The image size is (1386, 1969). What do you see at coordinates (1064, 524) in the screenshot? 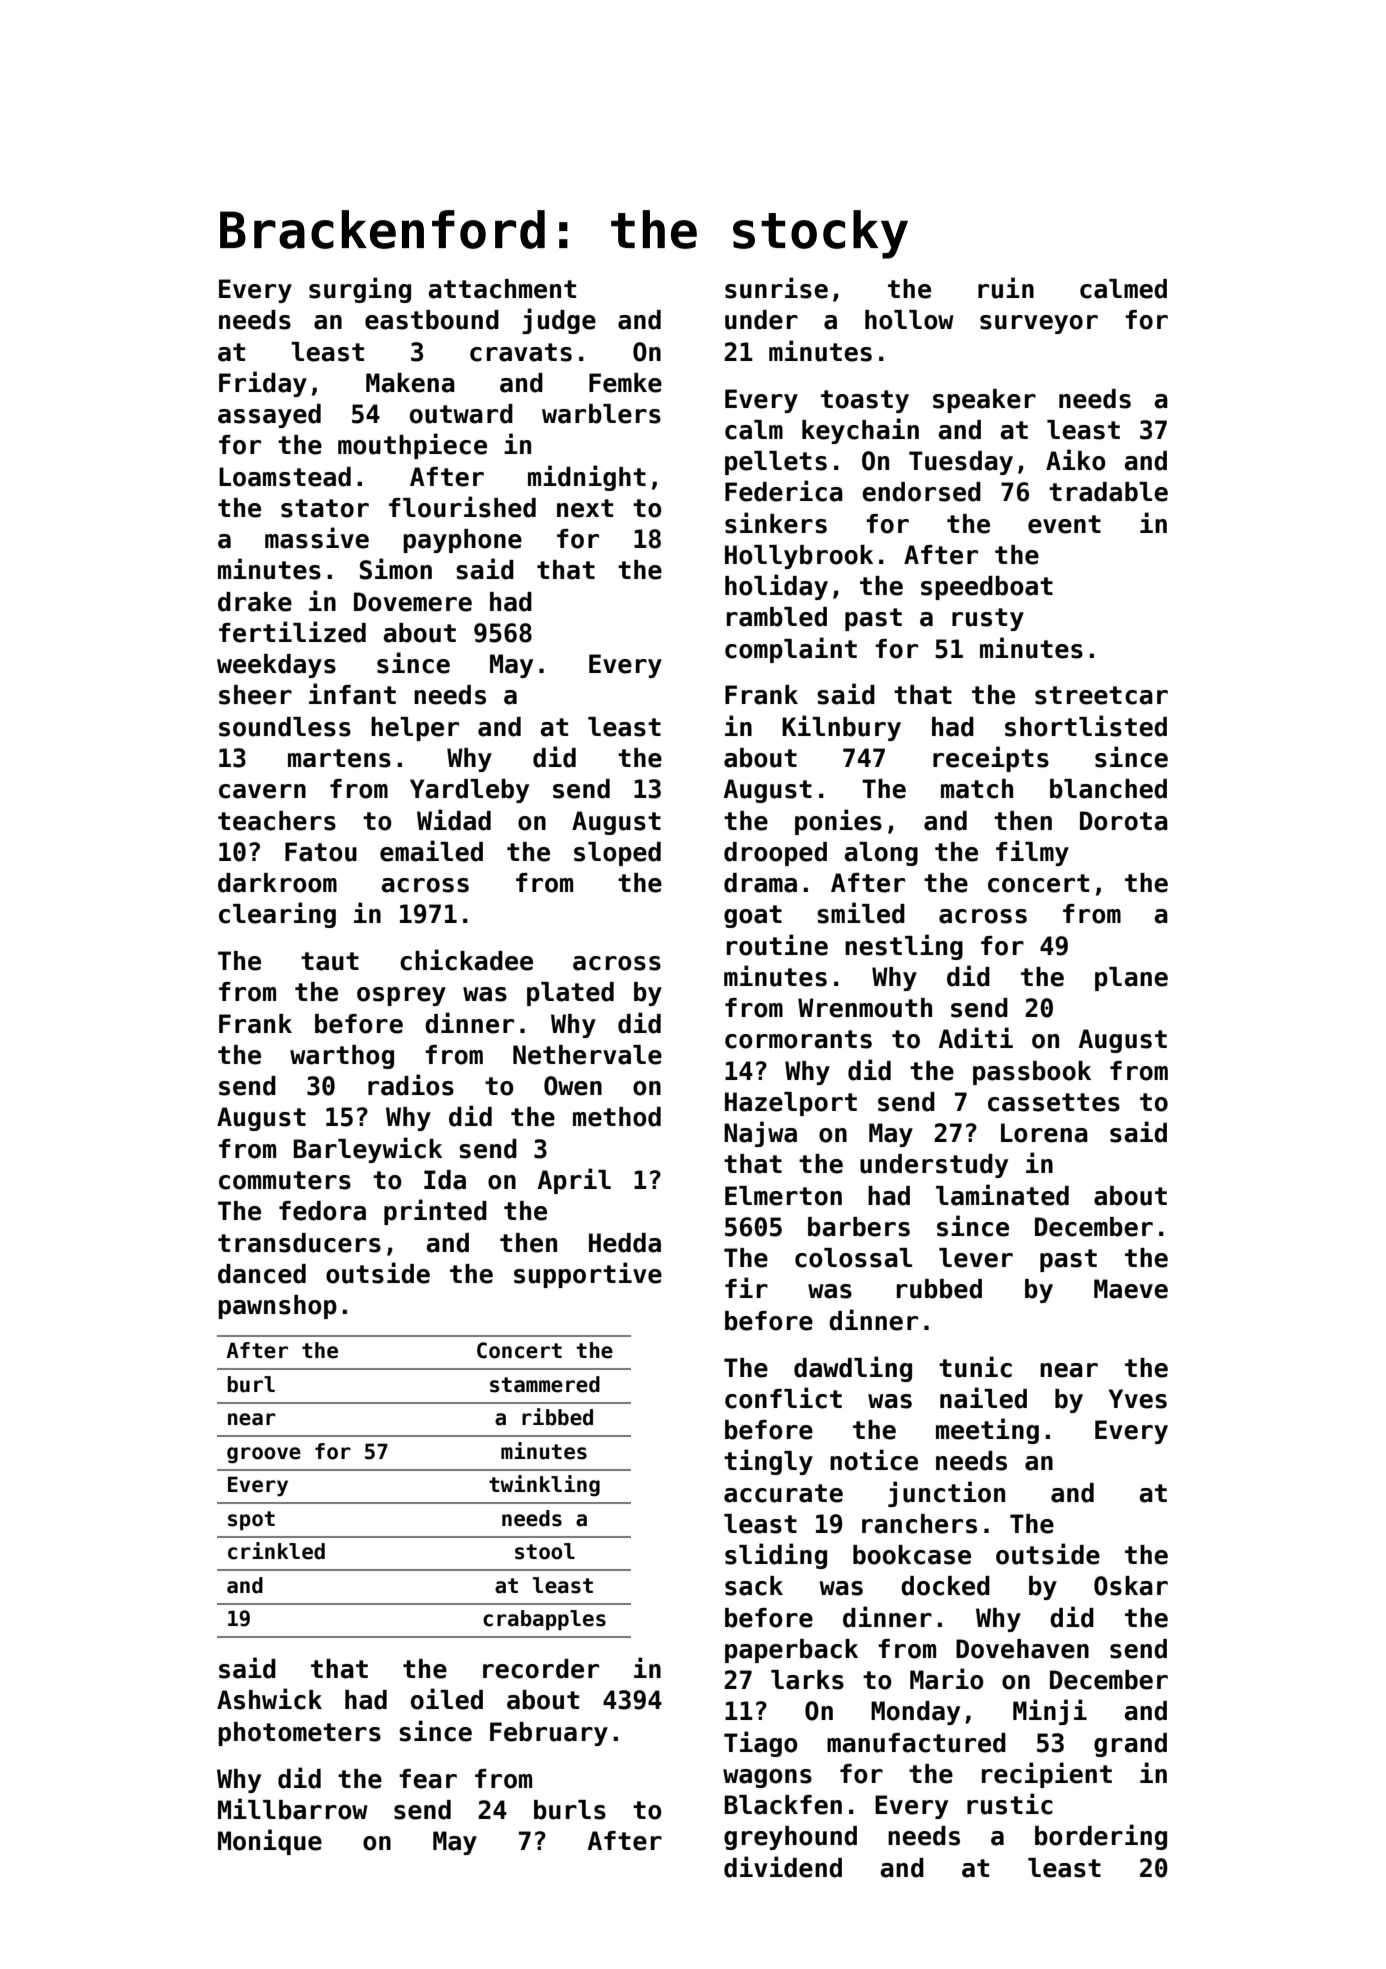
I see `event` at bounding box center [1064, 524].
